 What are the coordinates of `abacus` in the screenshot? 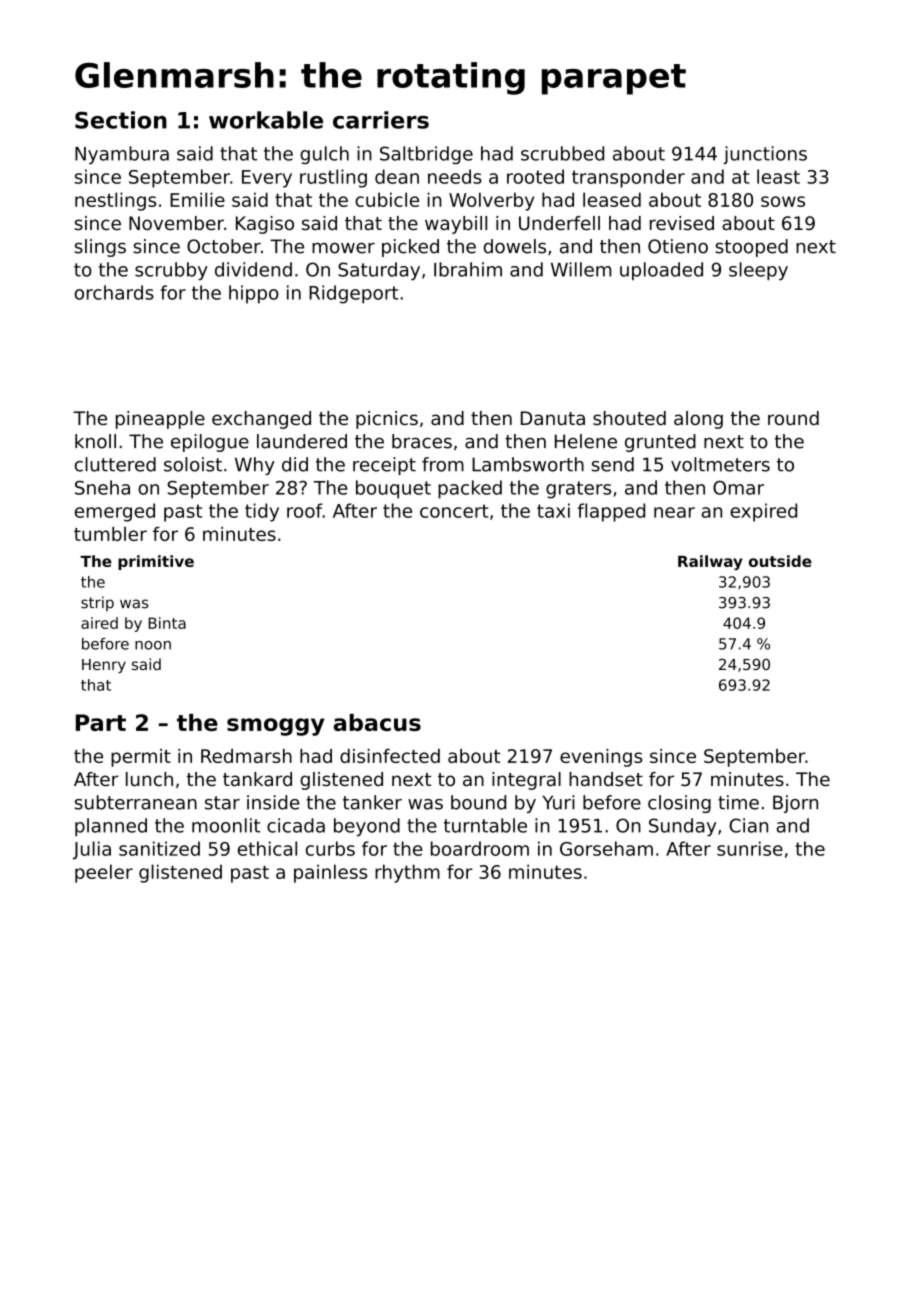 It's located at (377, 722).
